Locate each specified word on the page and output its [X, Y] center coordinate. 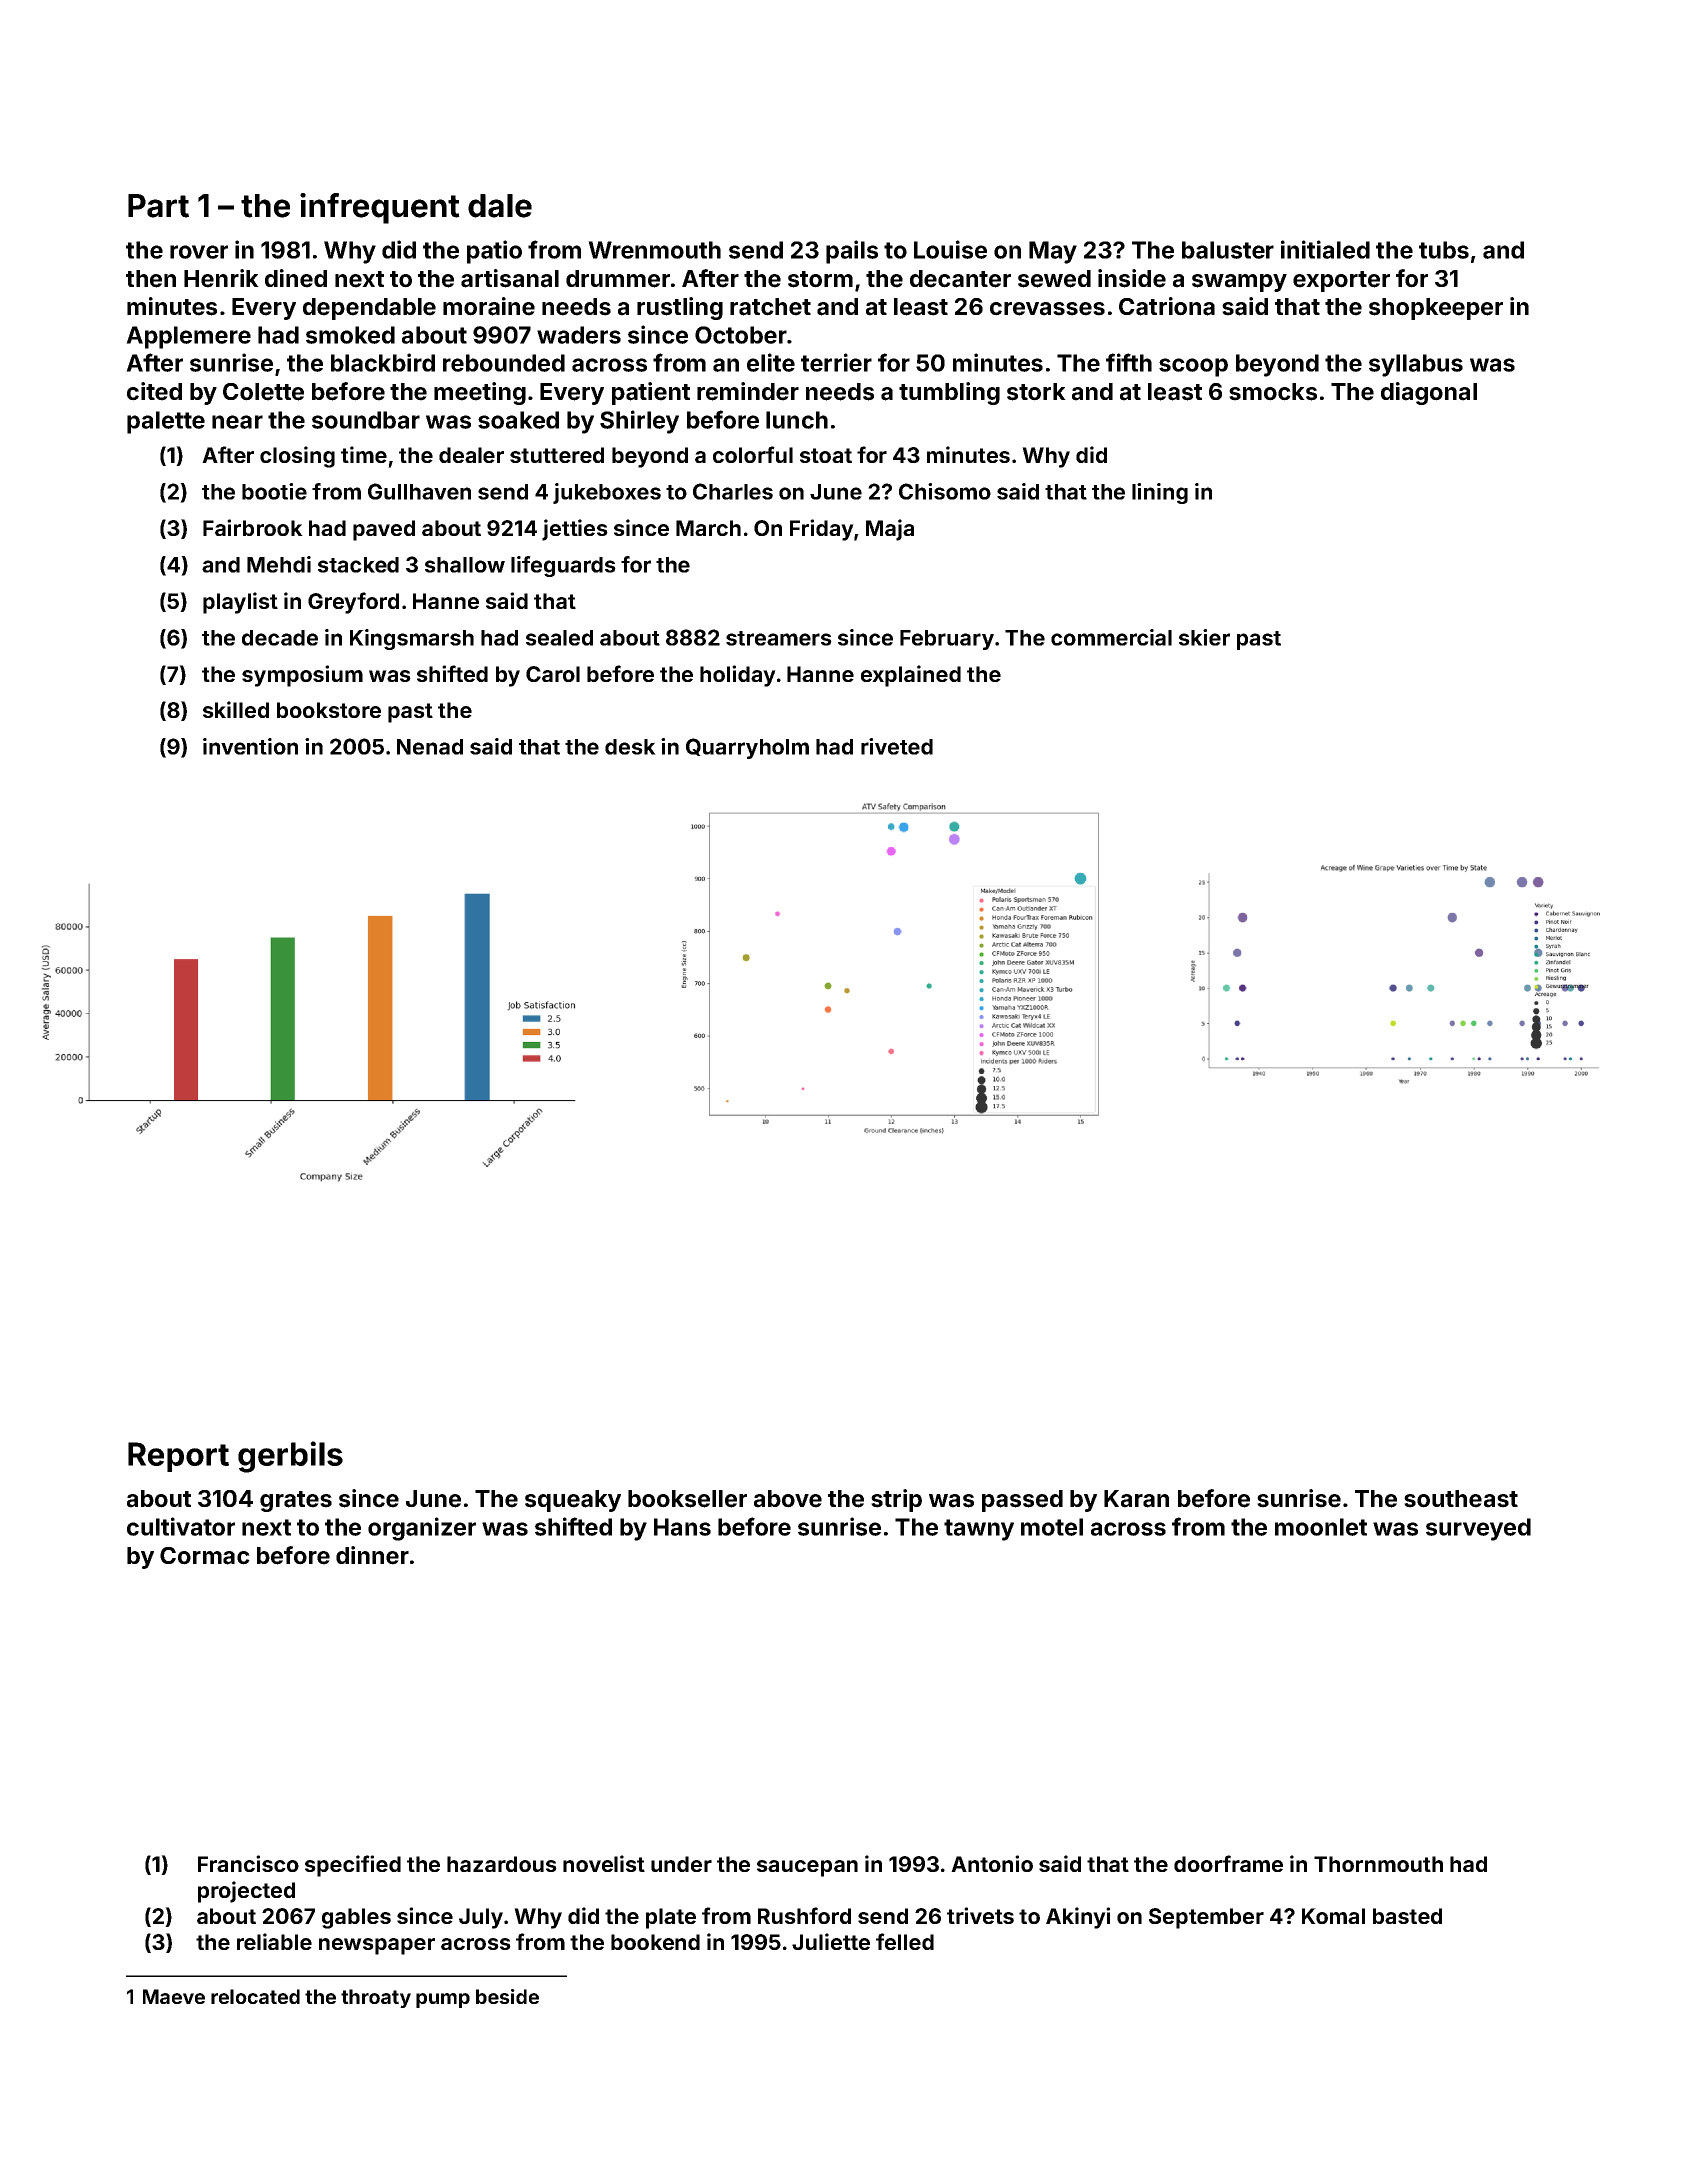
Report [178, 1457]
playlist [240, 603]
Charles [733, 491]
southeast [1461, 1499]
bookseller [687, 1499]
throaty [376, 1998]
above [788, 1499]
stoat [826, 455]
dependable [369, 309]
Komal [1333, 1916]
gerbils [290, 1457]
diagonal [1429, 393]
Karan [1136, 1499]
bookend [655, 1942]
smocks [1273, 392]
